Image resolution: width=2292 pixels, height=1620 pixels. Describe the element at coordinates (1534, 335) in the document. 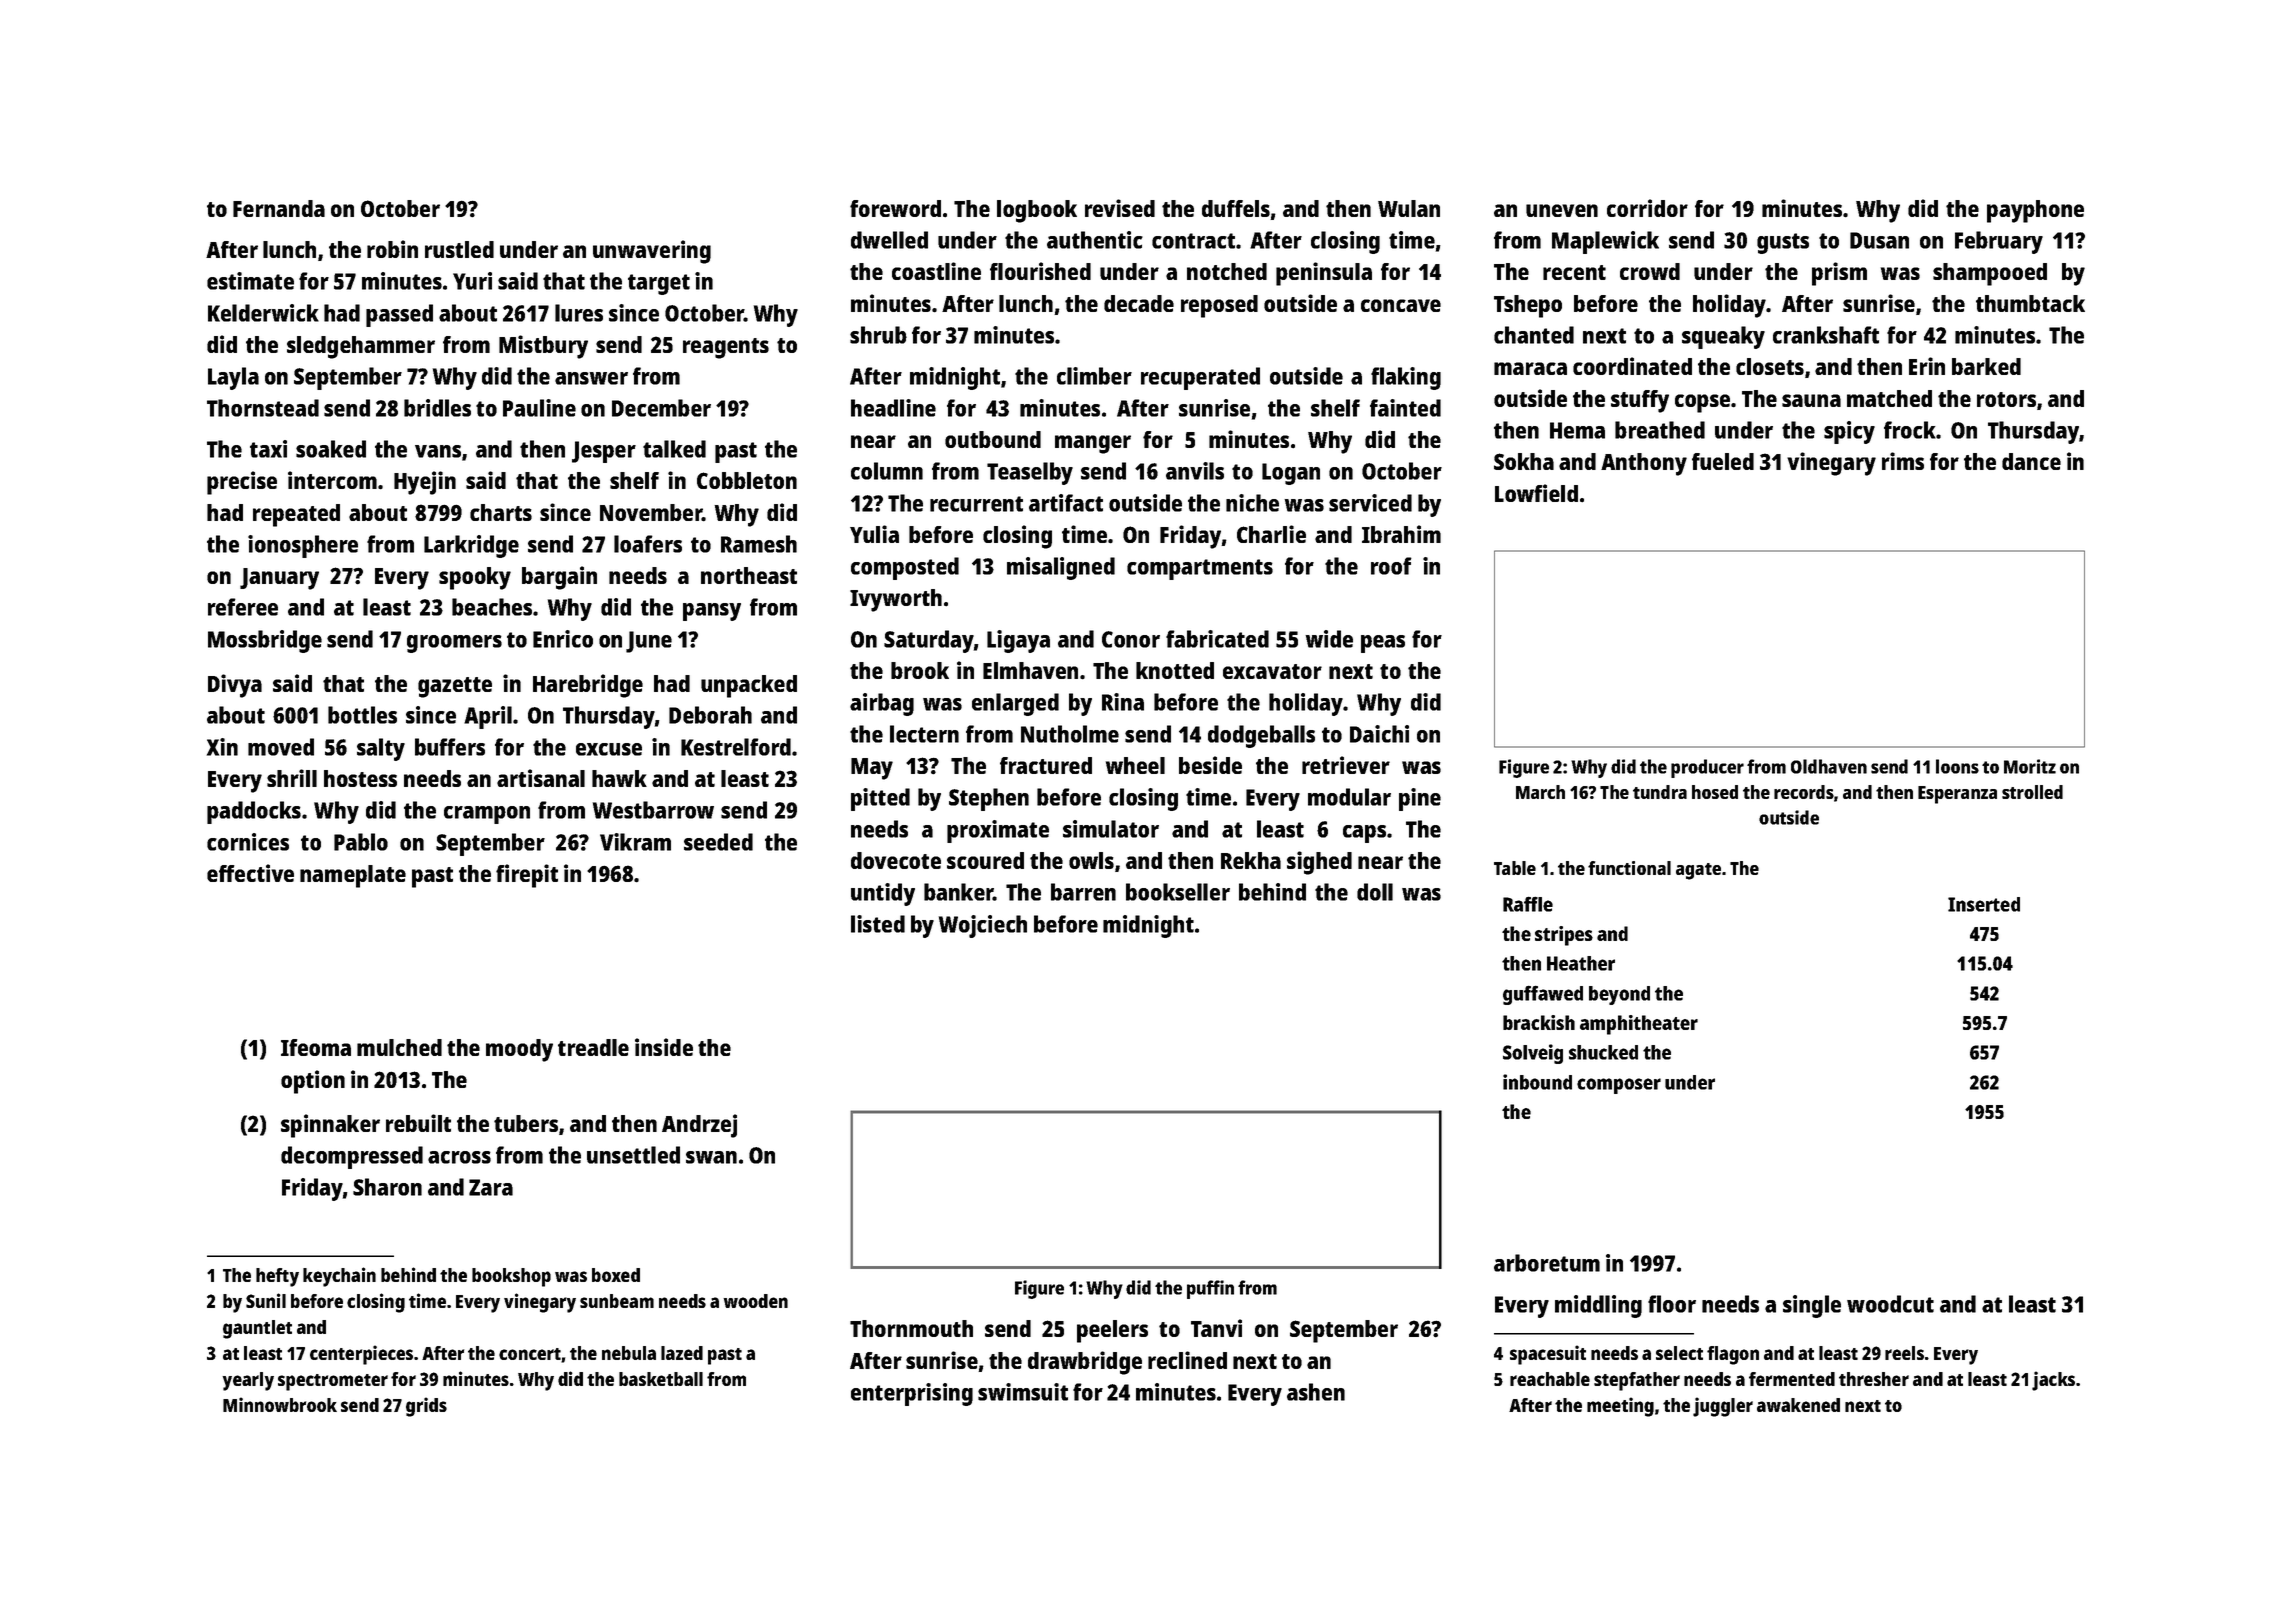

I see `chanted` at that location.
